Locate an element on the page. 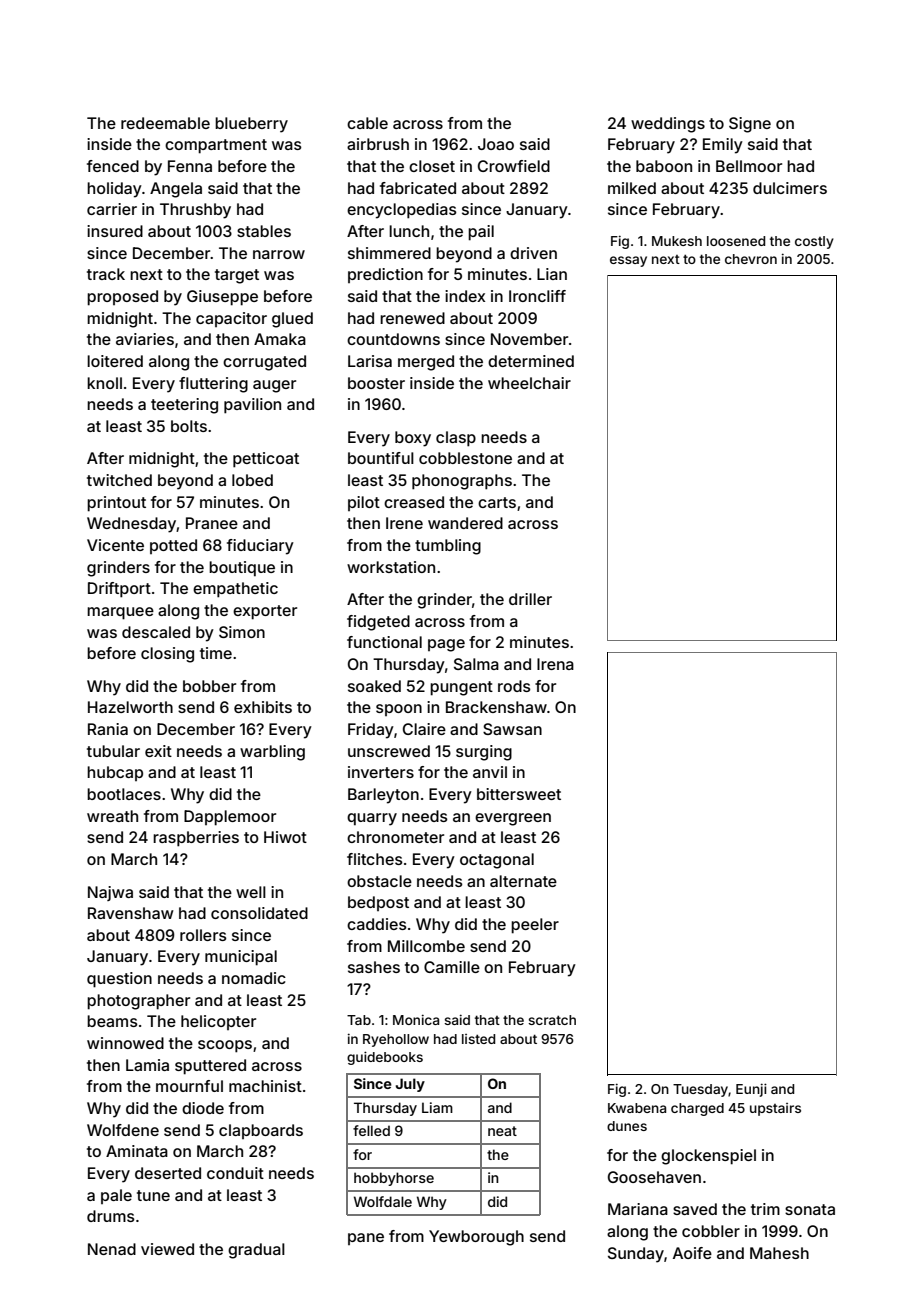 The width and height of the image is (924, 1308). weddings is located at coordinates (668, 125).
